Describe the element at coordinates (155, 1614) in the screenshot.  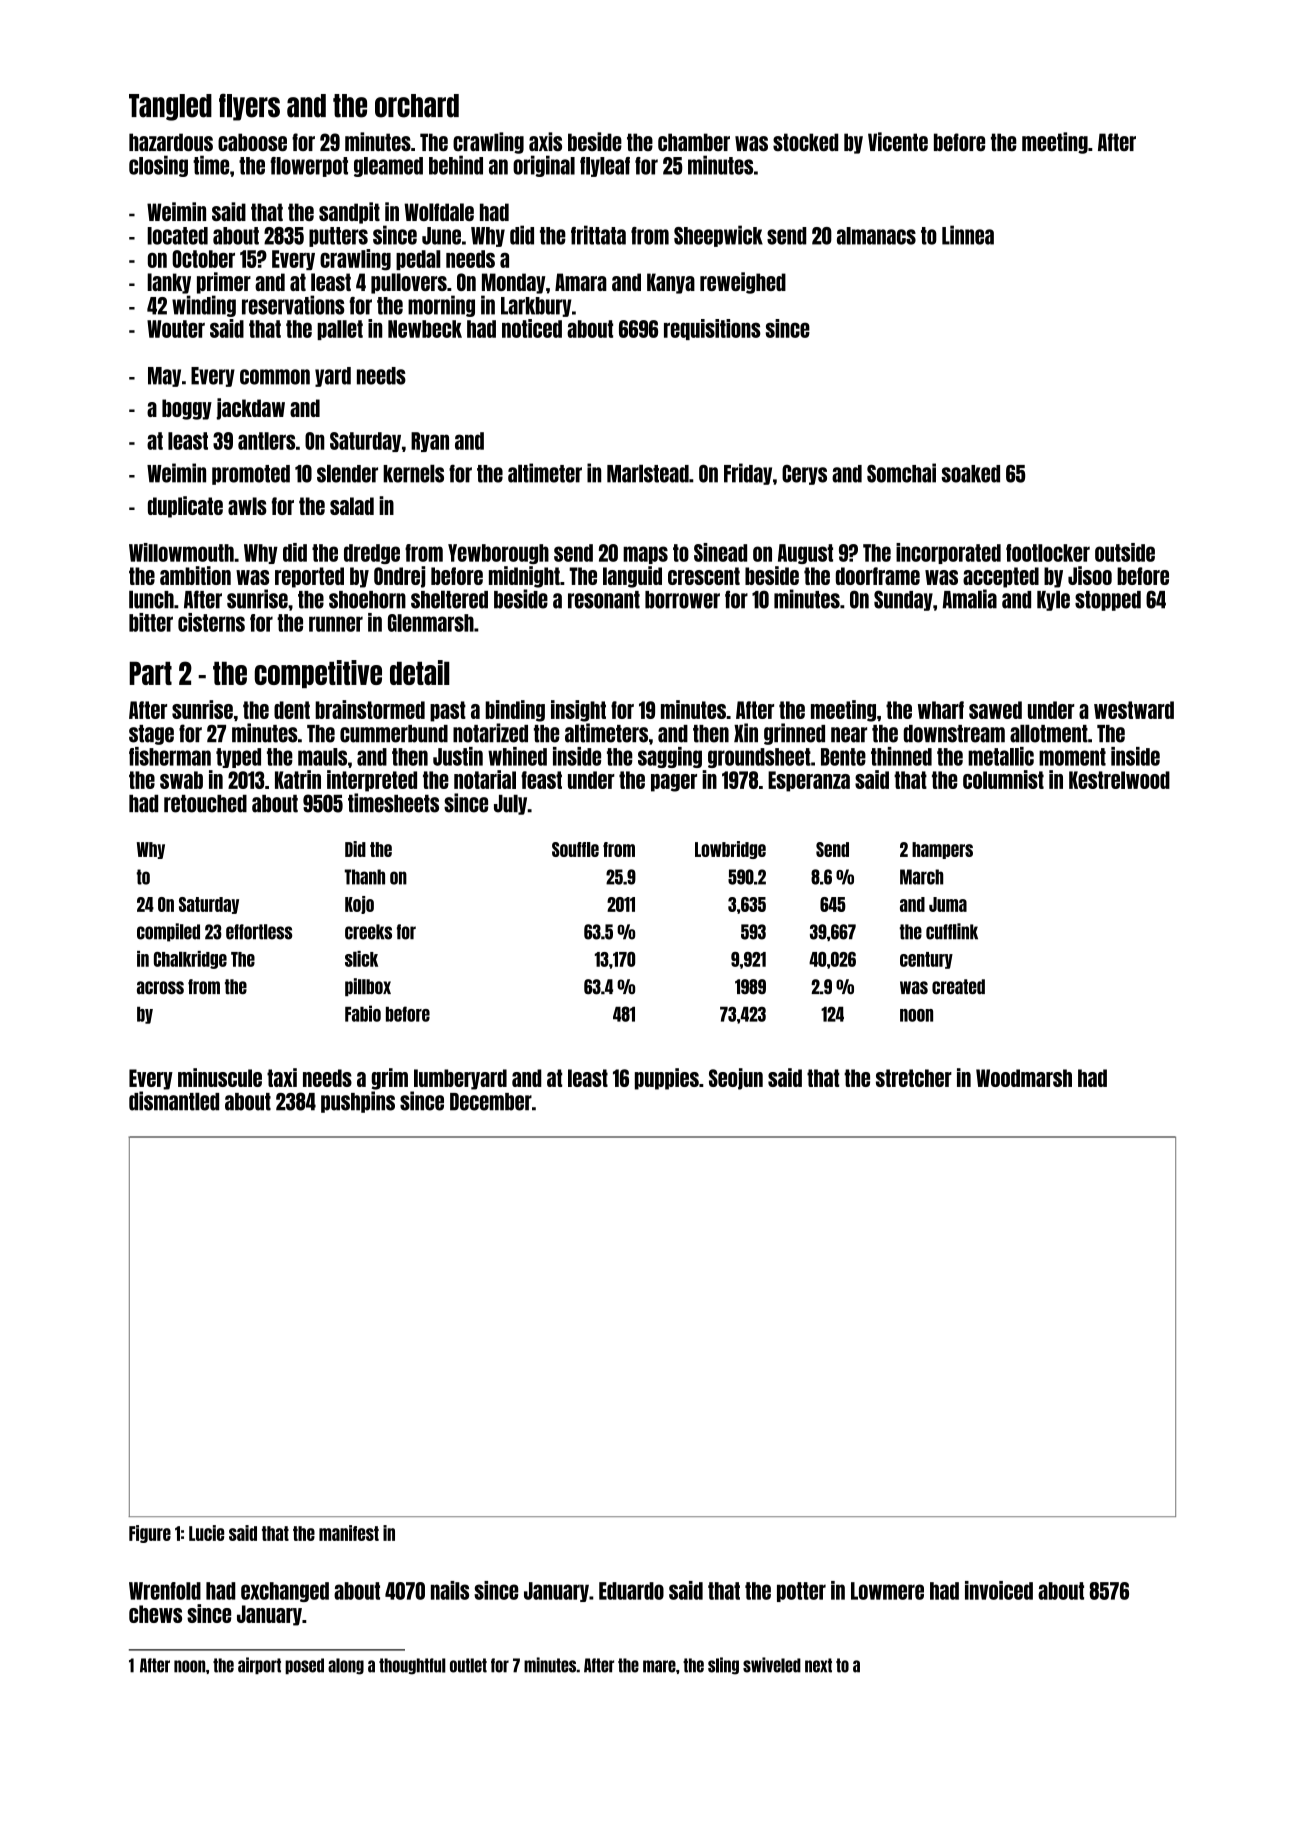
I see `chews` at that location.
